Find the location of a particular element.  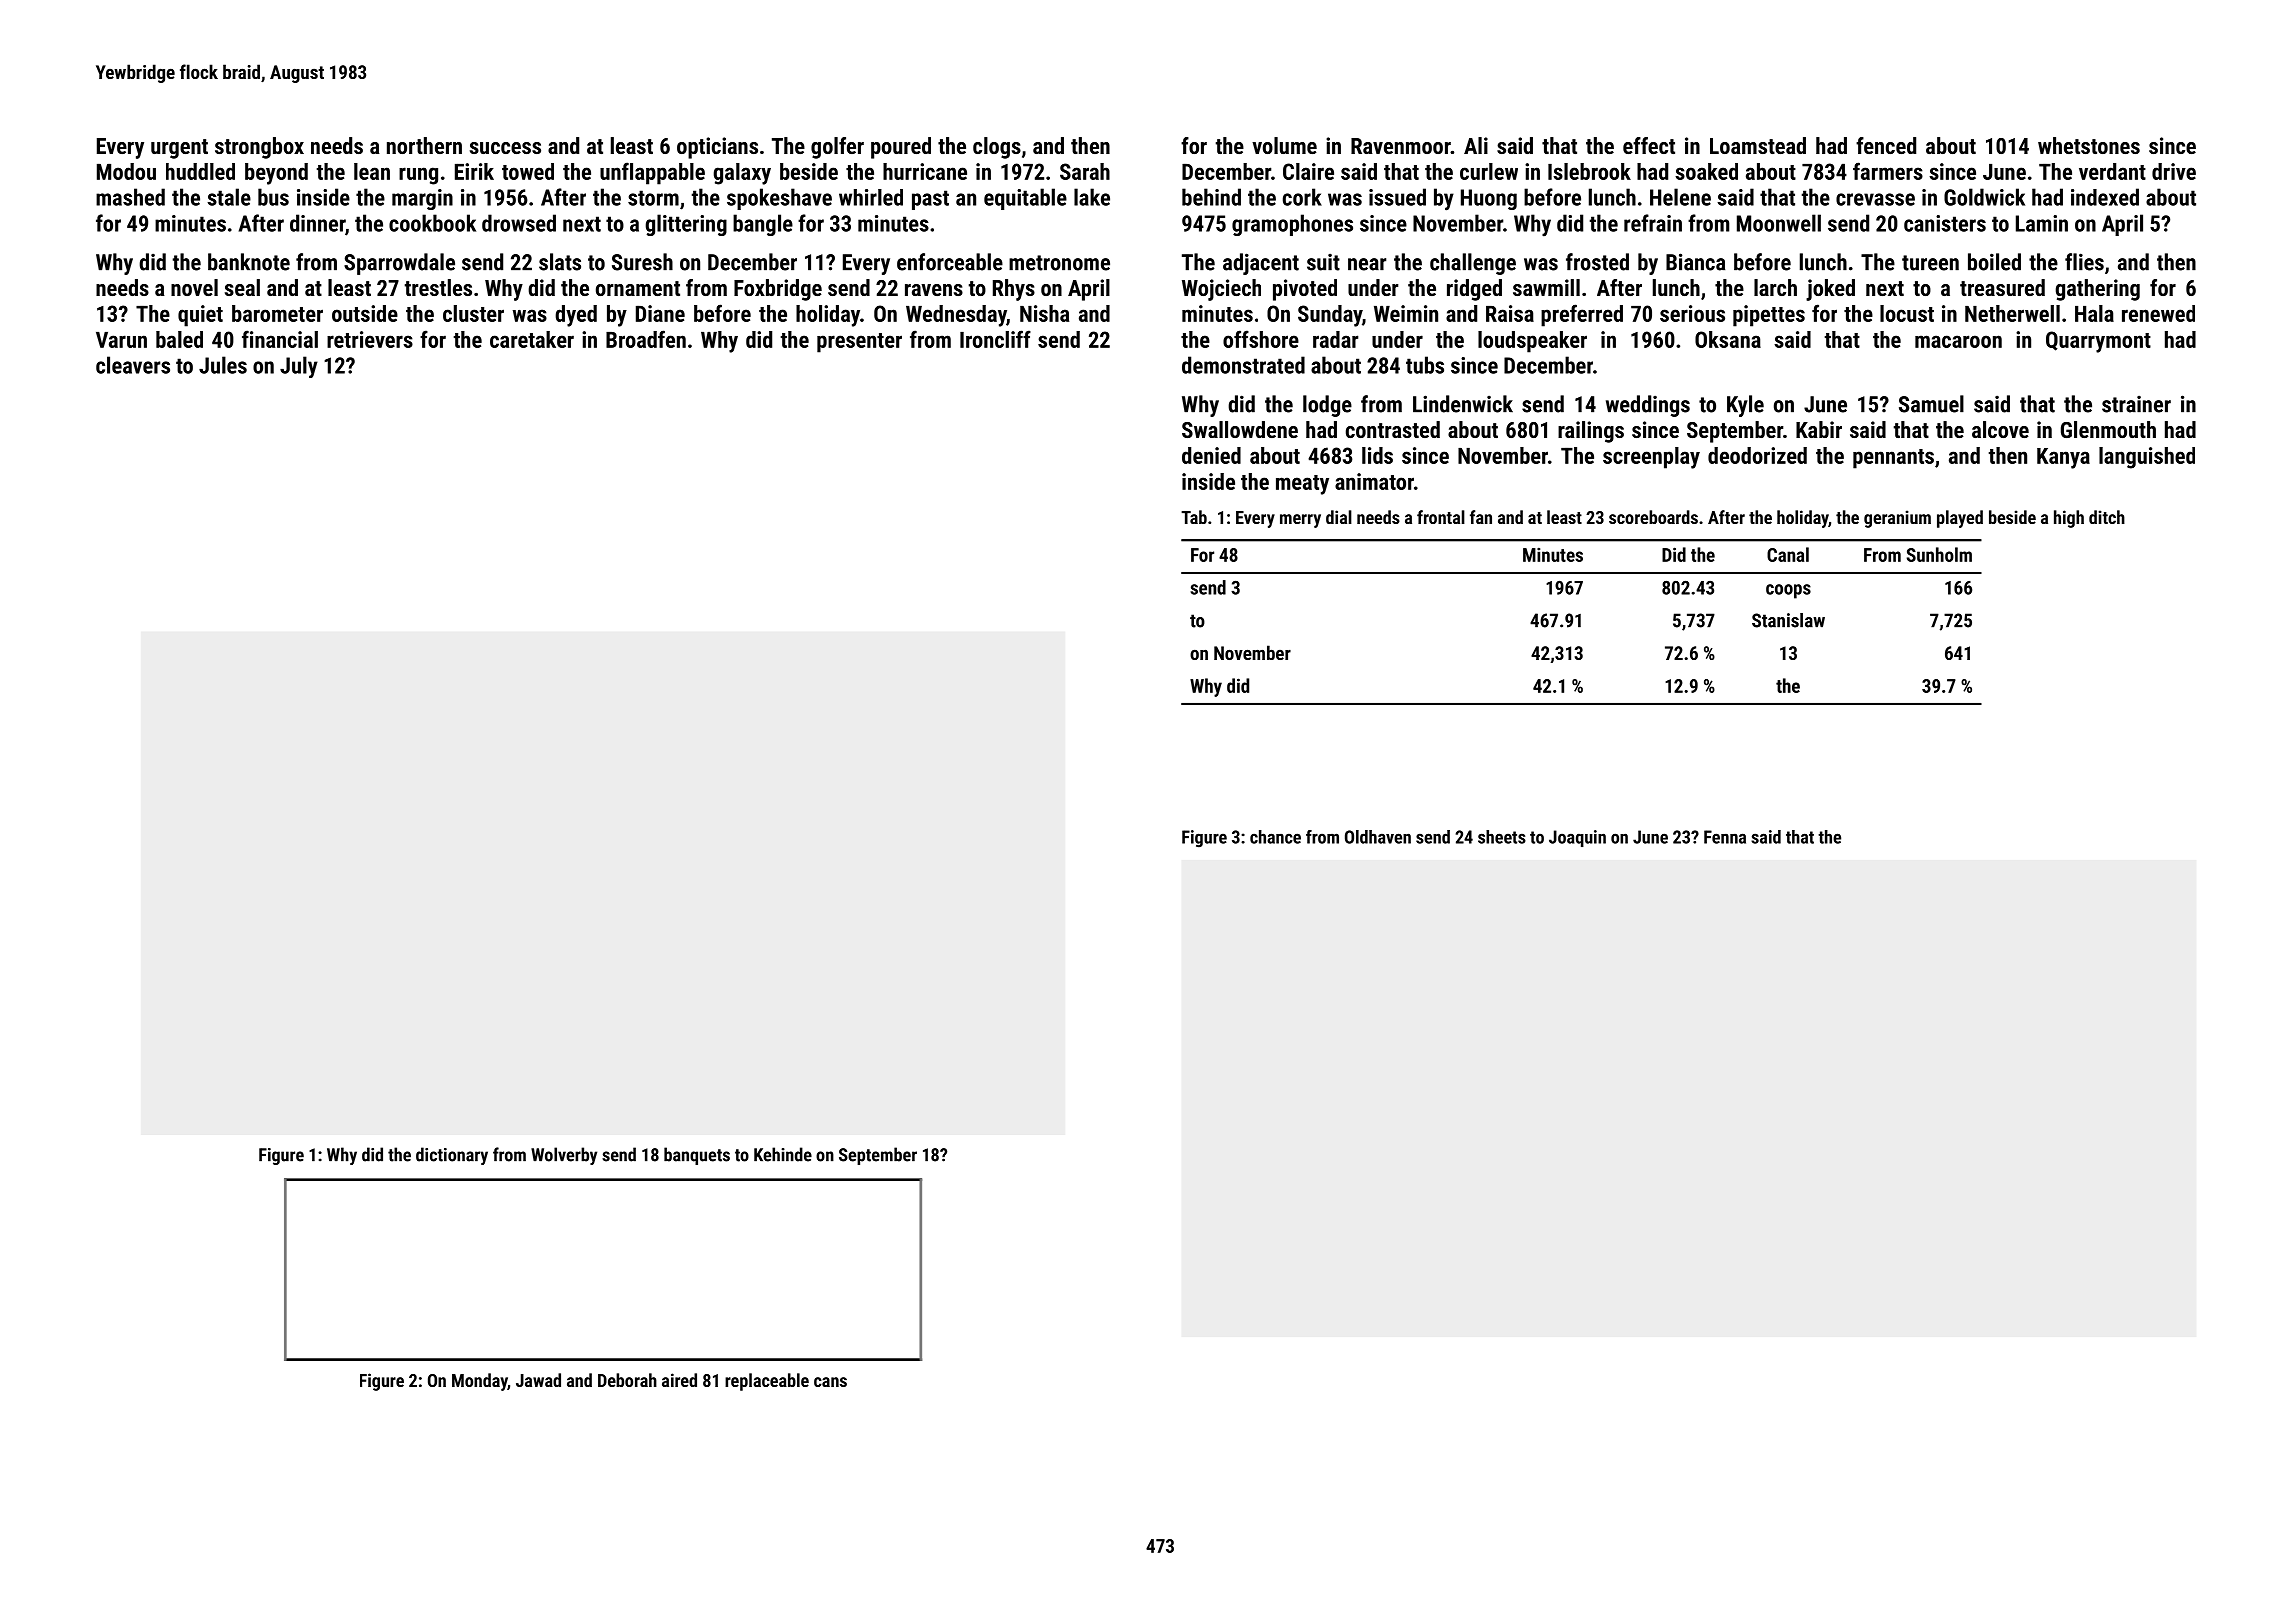

dictionary is located at coordinates (452, 1156).
